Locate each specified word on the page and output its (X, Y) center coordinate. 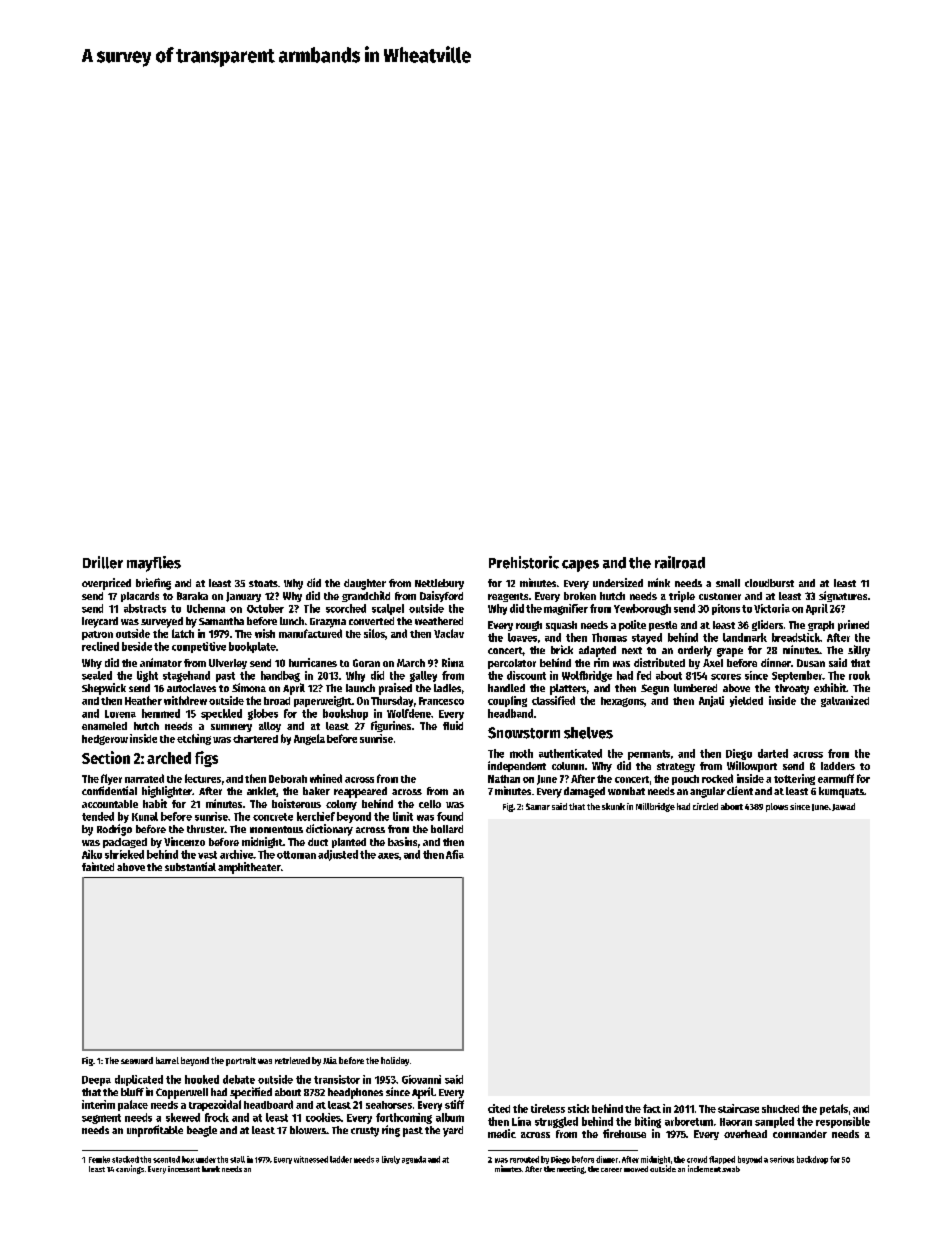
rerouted (524, 1159)
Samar (538, 806)
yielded (746, 701)
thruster (205, 829)
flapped (722, 1160)
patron (97, 635)
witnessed (311, 1159)
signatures (843, 596)
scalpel (388, 609)
